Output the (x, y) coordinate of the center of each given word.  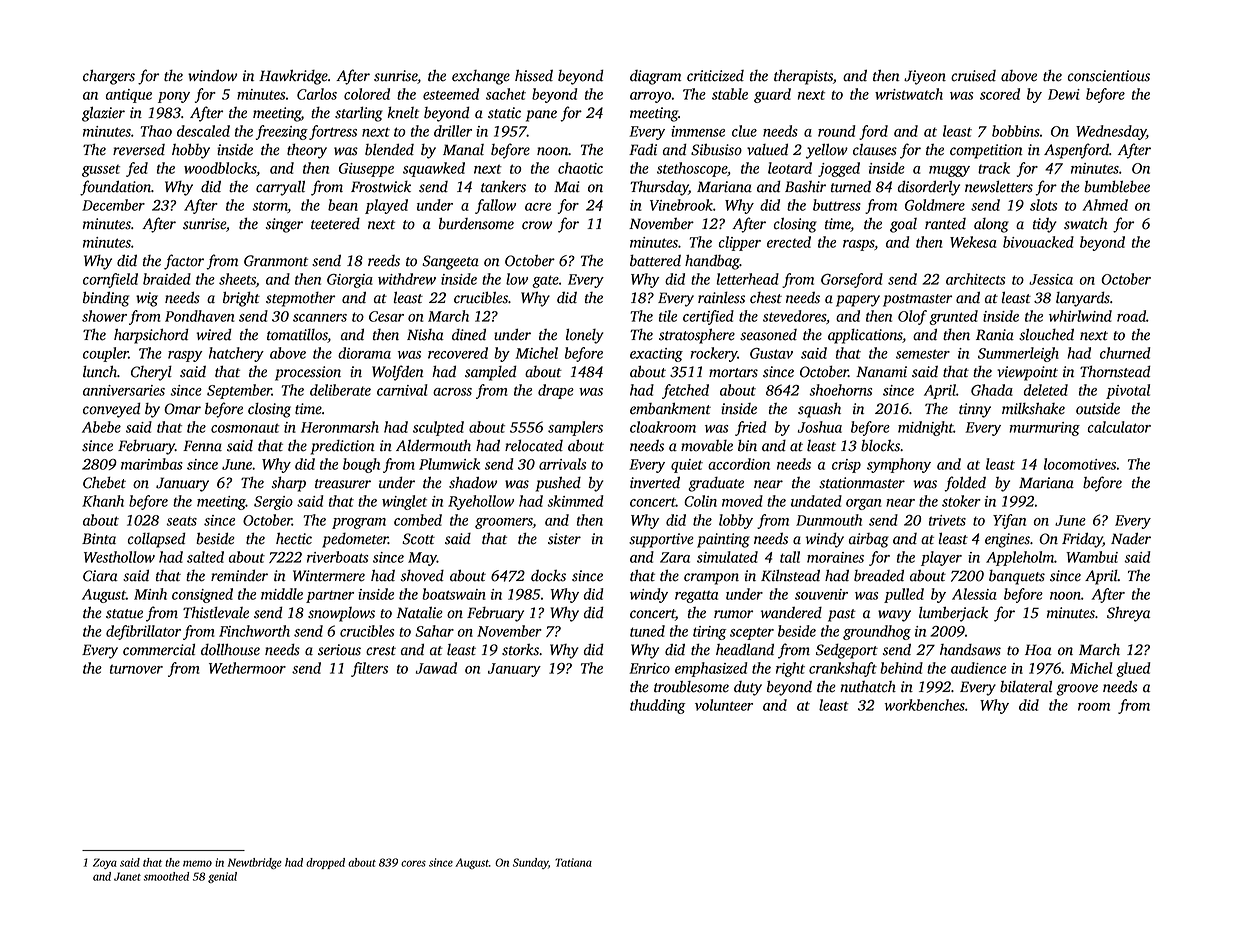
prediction (343, 447)
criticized (715, 76)
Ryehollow (481, 502)
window (212, 75)
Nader (1131, 538)
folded (965, 484)
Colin (700, 501)
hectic (294, 538)
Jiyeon (925, 77)
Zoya (105, 863)
